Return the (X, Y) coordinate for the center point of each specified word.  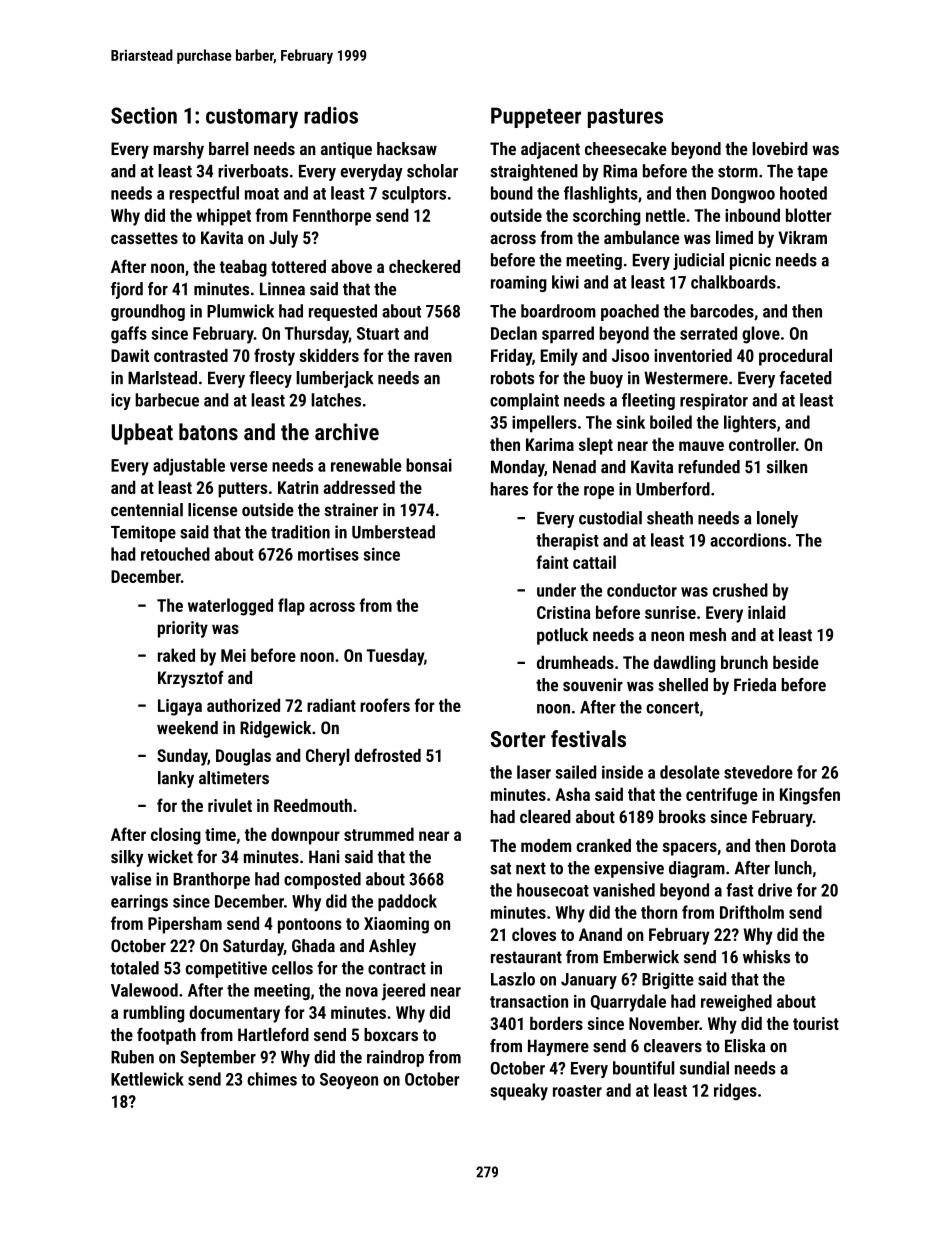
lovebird (780, 149)
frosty (274, 357)
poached (630, 312)
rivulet (230, 805)
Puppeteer (536, 117)
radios (331, 115)
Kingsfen (810, 796)
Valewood (144, 990)
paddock (407, 902)
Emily (559, 357)
